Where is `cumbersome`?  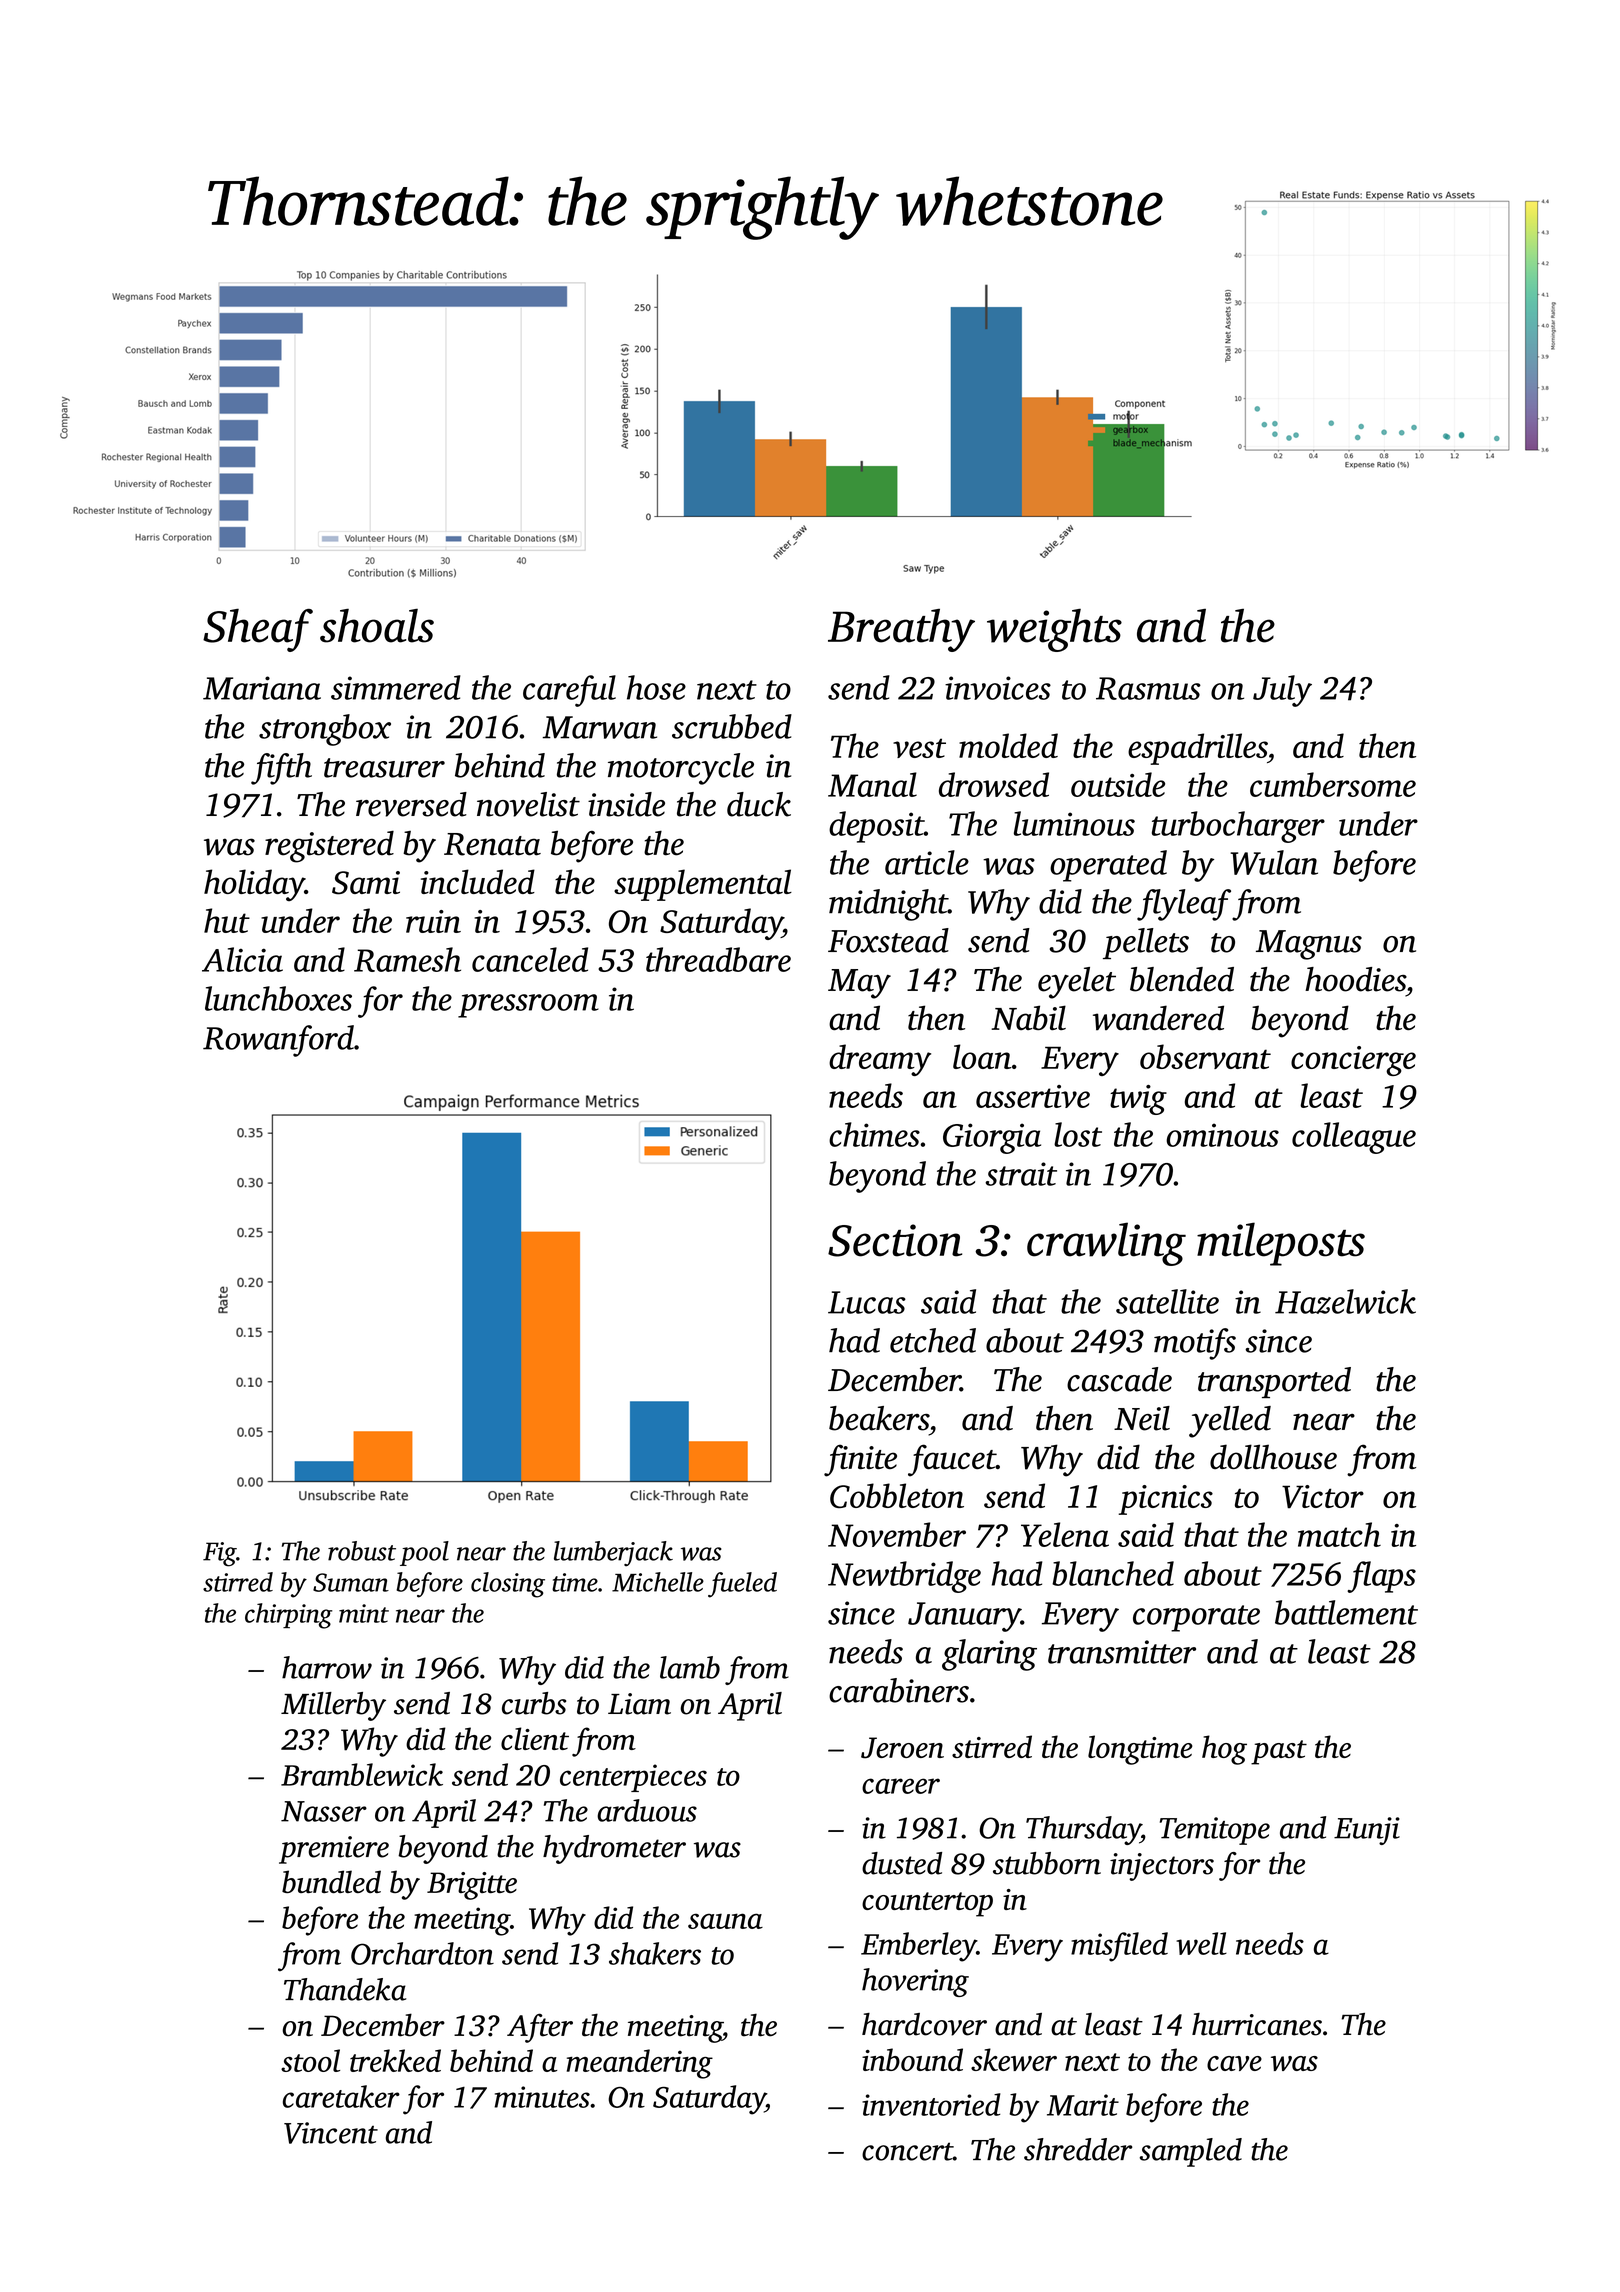 cumbersome is located at coordinates (1333, 784).
